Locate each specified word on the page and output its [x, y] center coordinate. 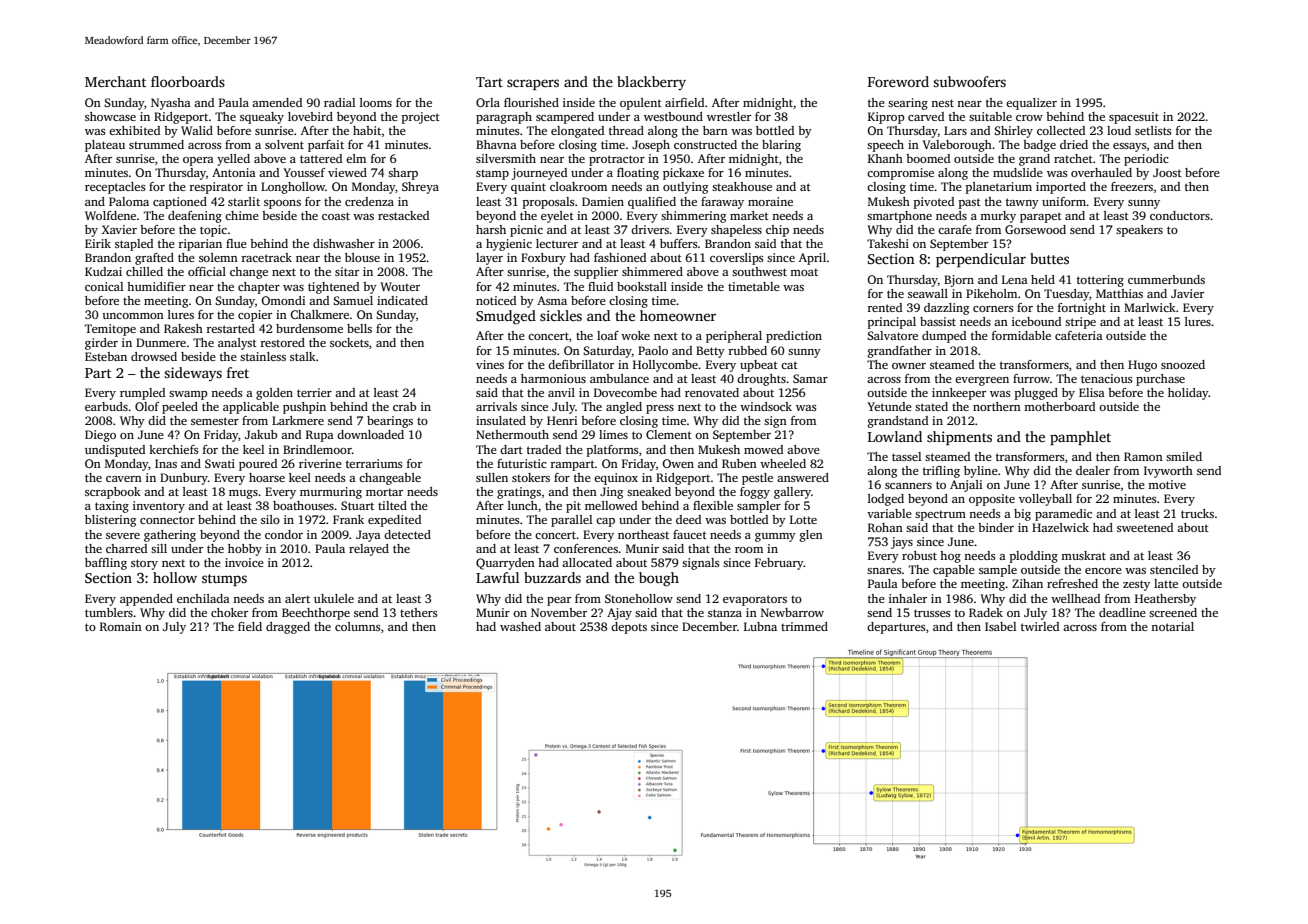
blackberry [651, 83]
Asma [552, 300]
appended [146, 600]
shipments [959, 438]
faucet [690, 534]
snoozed [1183, 364]
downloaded [370, 434]
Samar [810, 378]
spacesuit [1134, 118]
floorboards [188, 81]
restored [282, 342]
